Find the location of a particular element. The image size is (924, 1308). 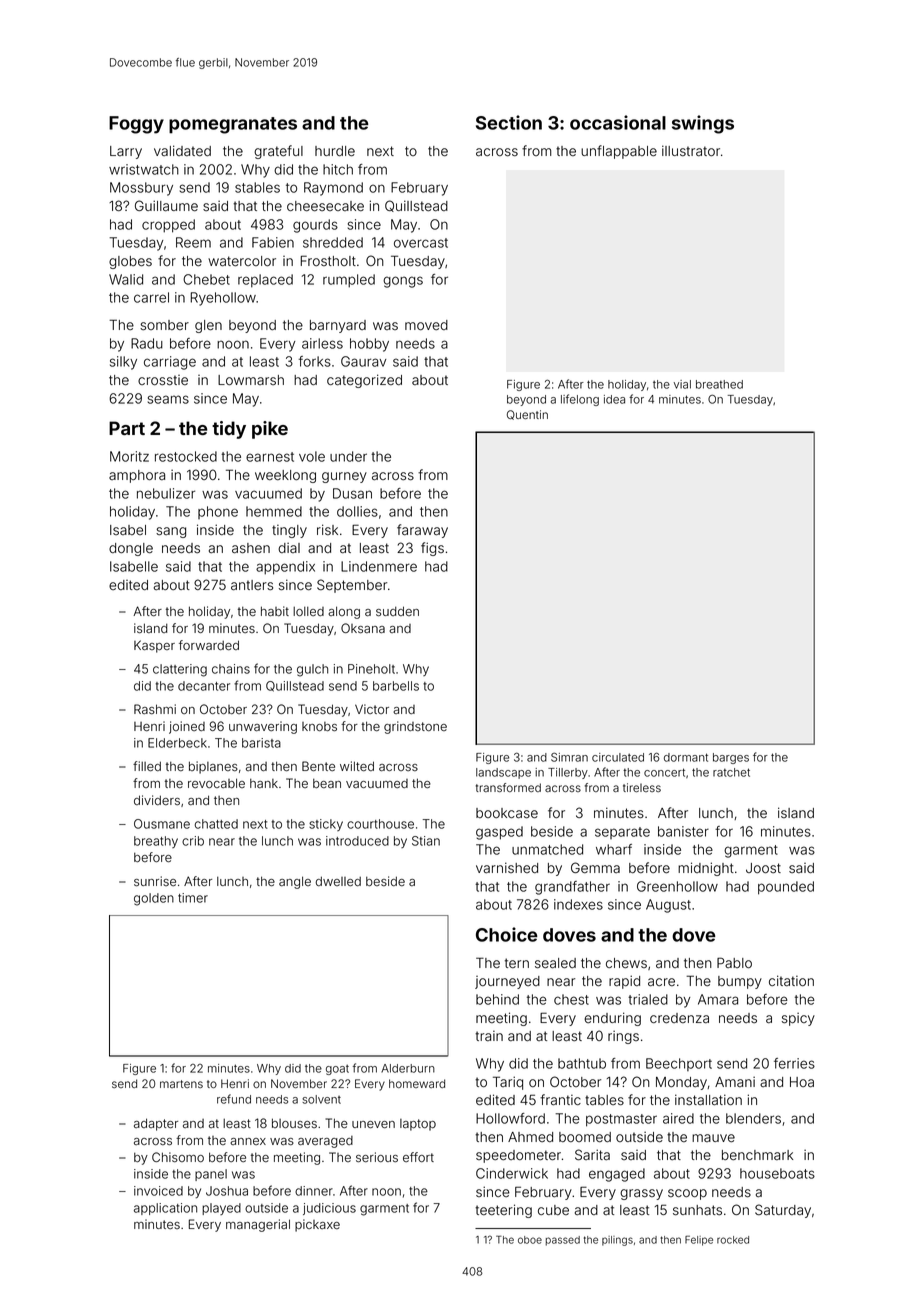

moved is located at coordinates (426, 325).
